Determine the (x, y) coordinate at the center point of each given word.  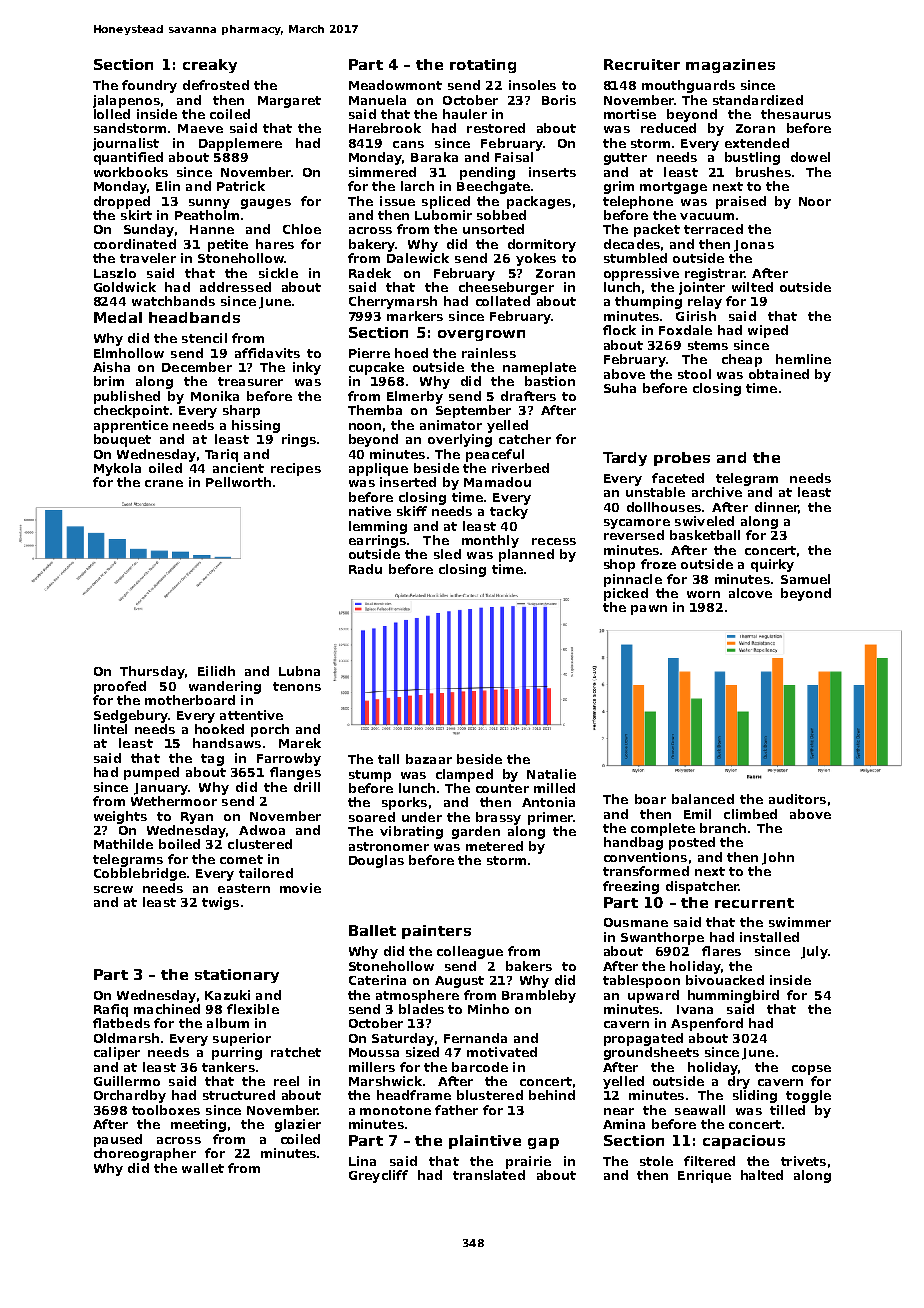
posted (692, 843)
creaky (210, 66)
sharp (241, 411)
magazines (730, 66)
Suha (620, 388)
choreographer (145, 1154)
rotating (483, 66)
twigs (220, 903)
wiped (768, 331)
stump (370, 776)
